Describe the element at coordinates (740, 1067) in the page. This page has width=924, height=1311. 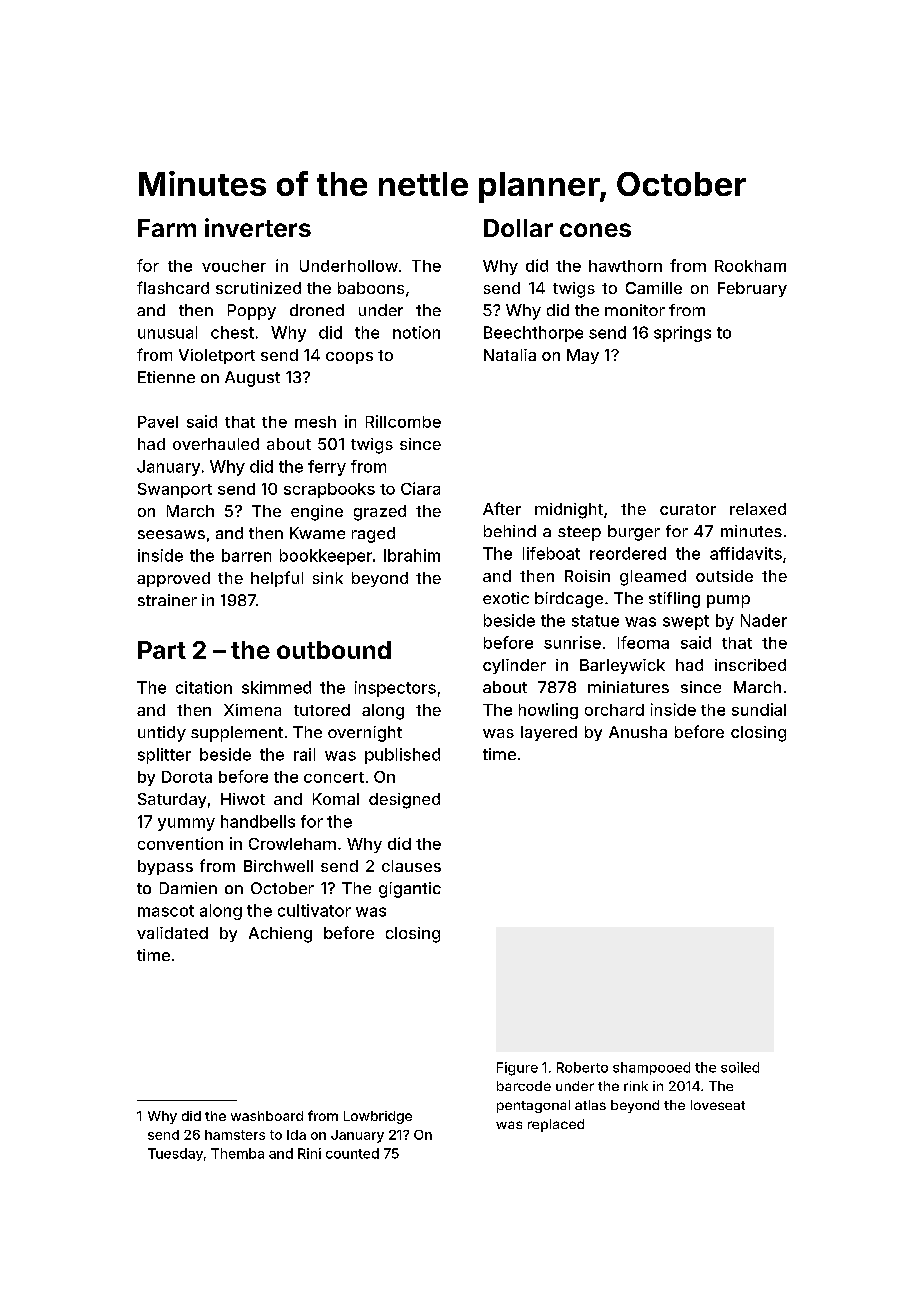
I see `soiled` at that location.
